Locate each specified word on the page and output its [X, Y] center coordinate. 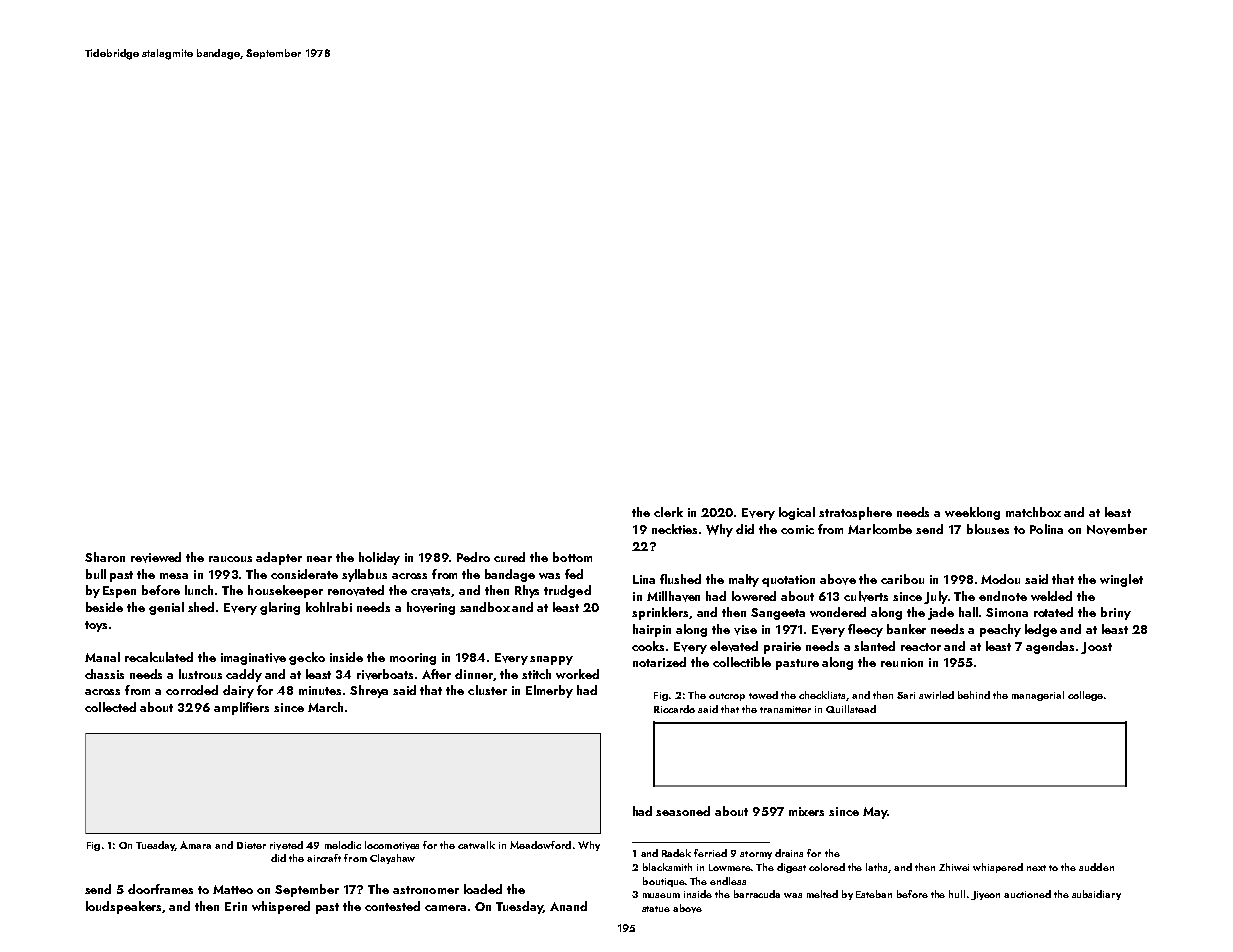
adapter [279, 558]
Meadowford [540, 845]
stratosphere [855, 513]
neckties [674, 529]
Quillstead [851, 709]
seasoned [683, 811]
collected [110, 707]
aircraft [324, 858]
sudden [1096, 867]
